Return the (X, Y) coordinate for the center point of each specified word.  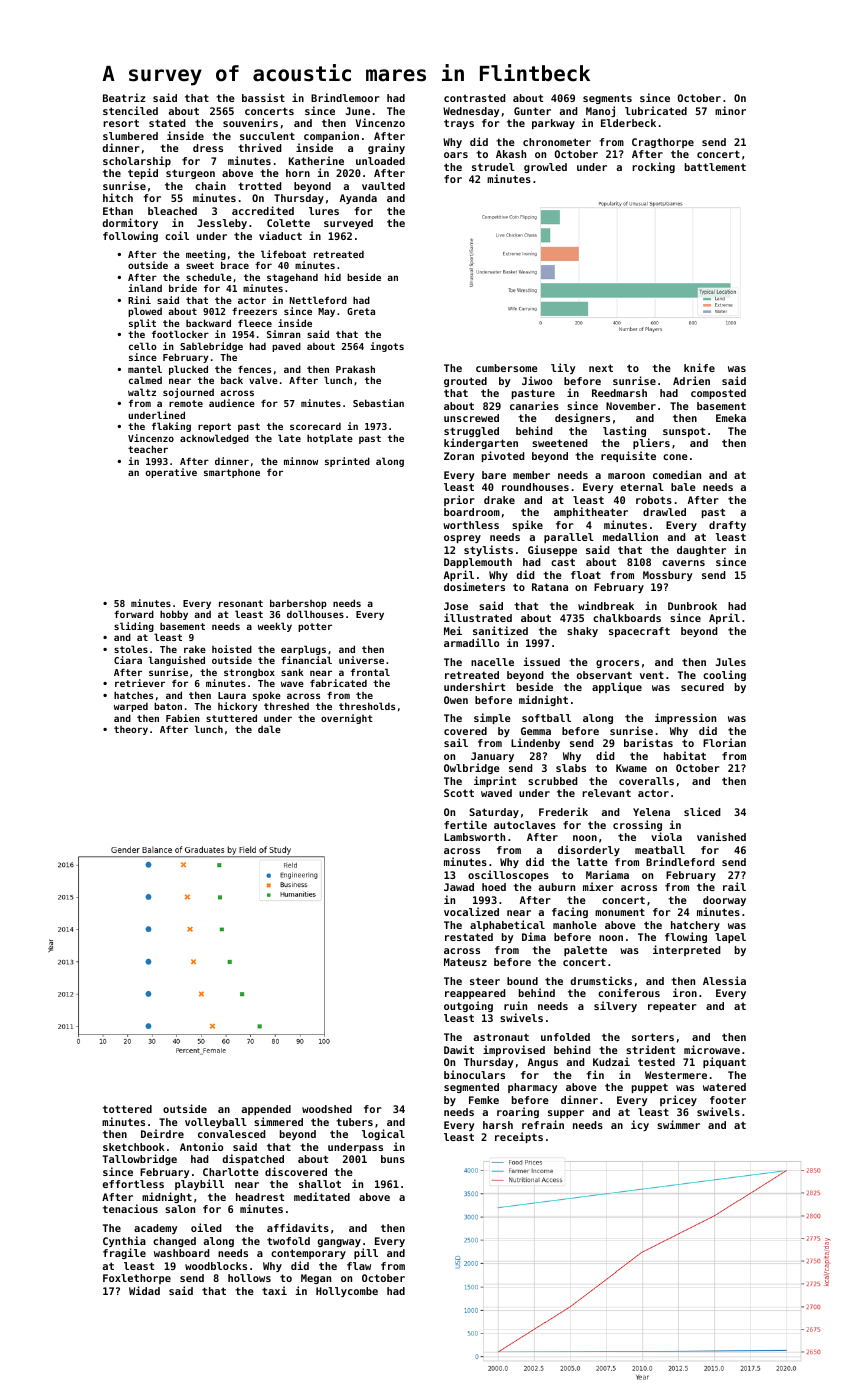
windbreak (606, 605)
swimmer (678, 1124)
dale (269, 729)
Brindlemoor (345, 97)
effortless (133, 1184)
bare (494, 475)
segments (607, 99)
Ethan (118, 211)
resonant (241, 603)
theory (131, 730)
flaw (359, 1266)
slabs (571, 768)
